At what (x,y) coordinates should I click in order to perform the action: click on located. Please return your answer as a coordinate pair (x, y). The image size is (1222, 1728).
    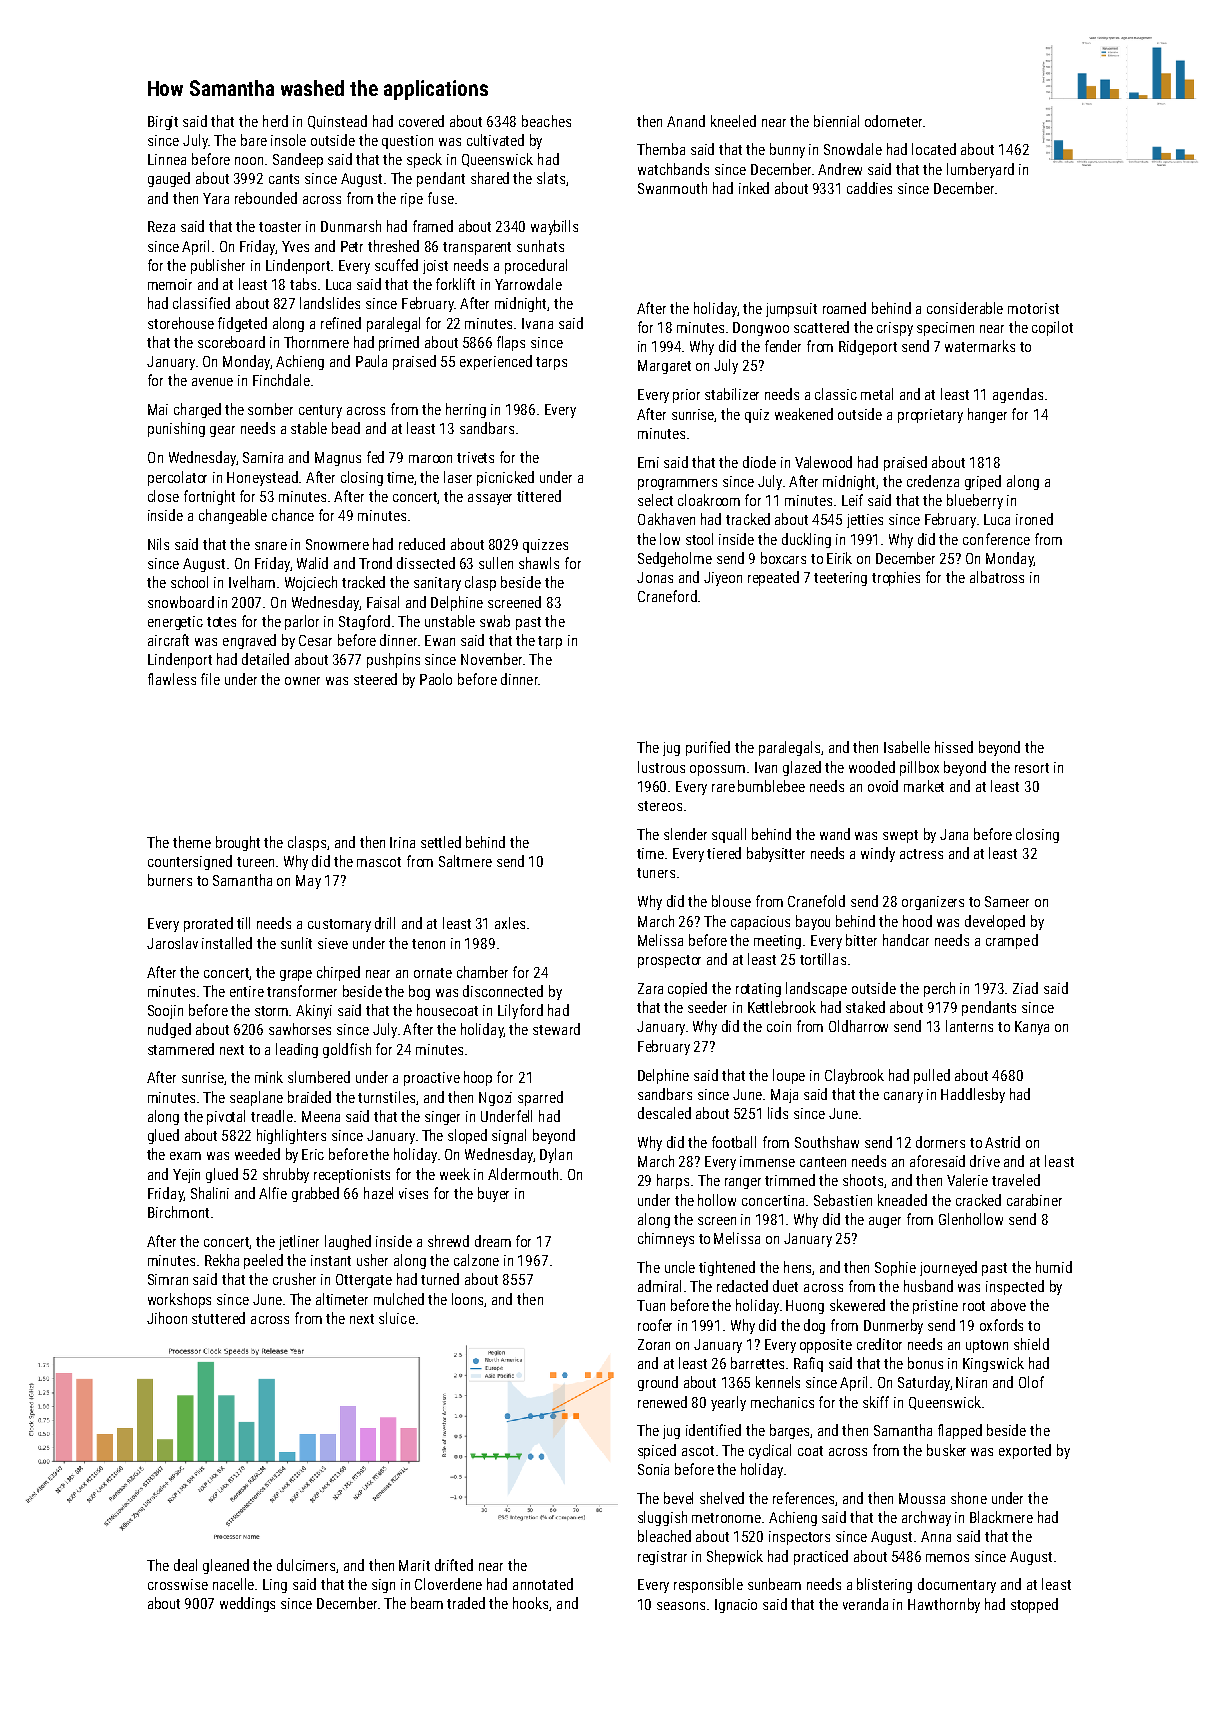
    Looking at the image, I should click on (934, 149).
